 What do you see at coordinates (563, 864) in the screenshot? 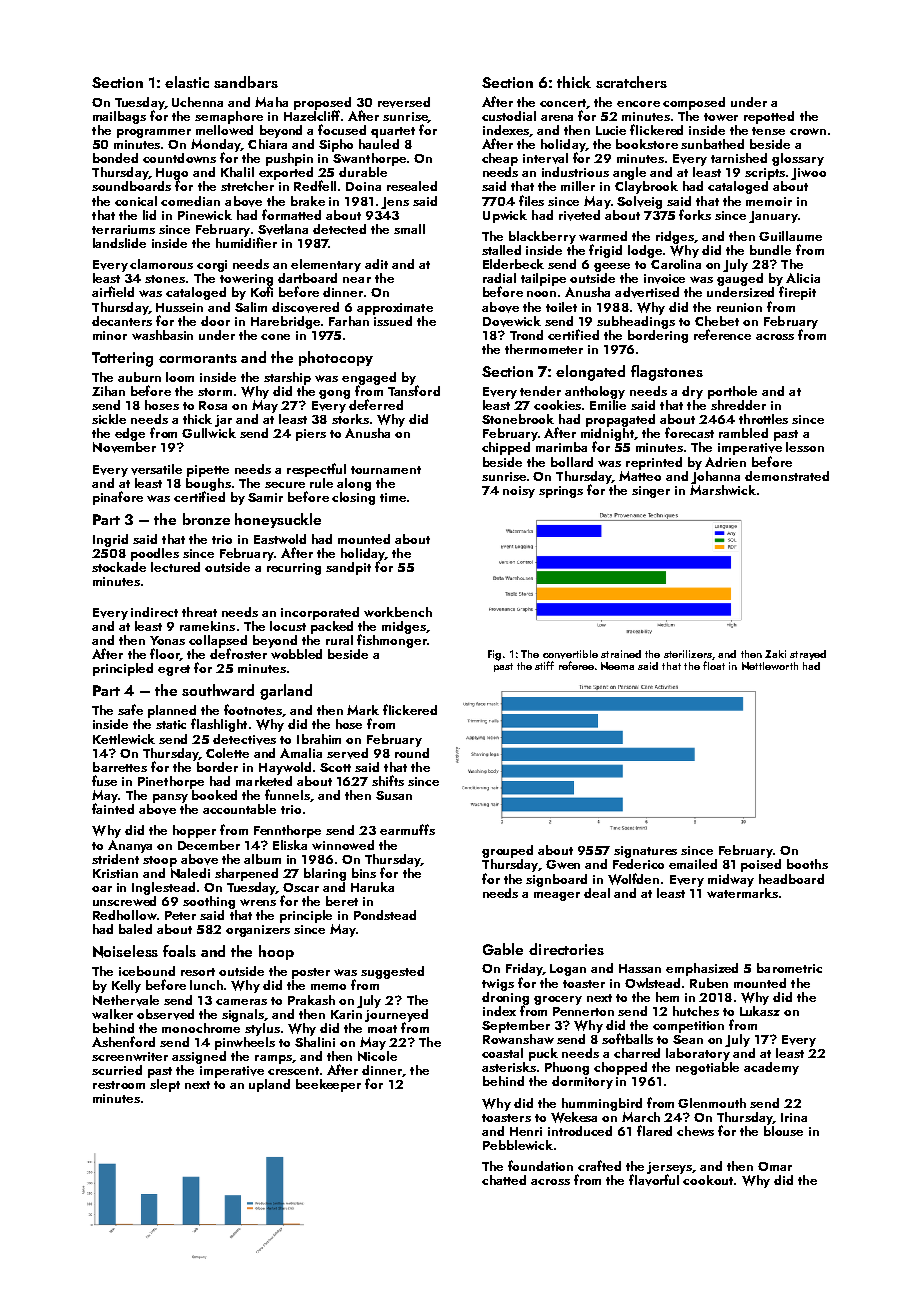
I see `Gwen` at bounding box center [563, 864].
